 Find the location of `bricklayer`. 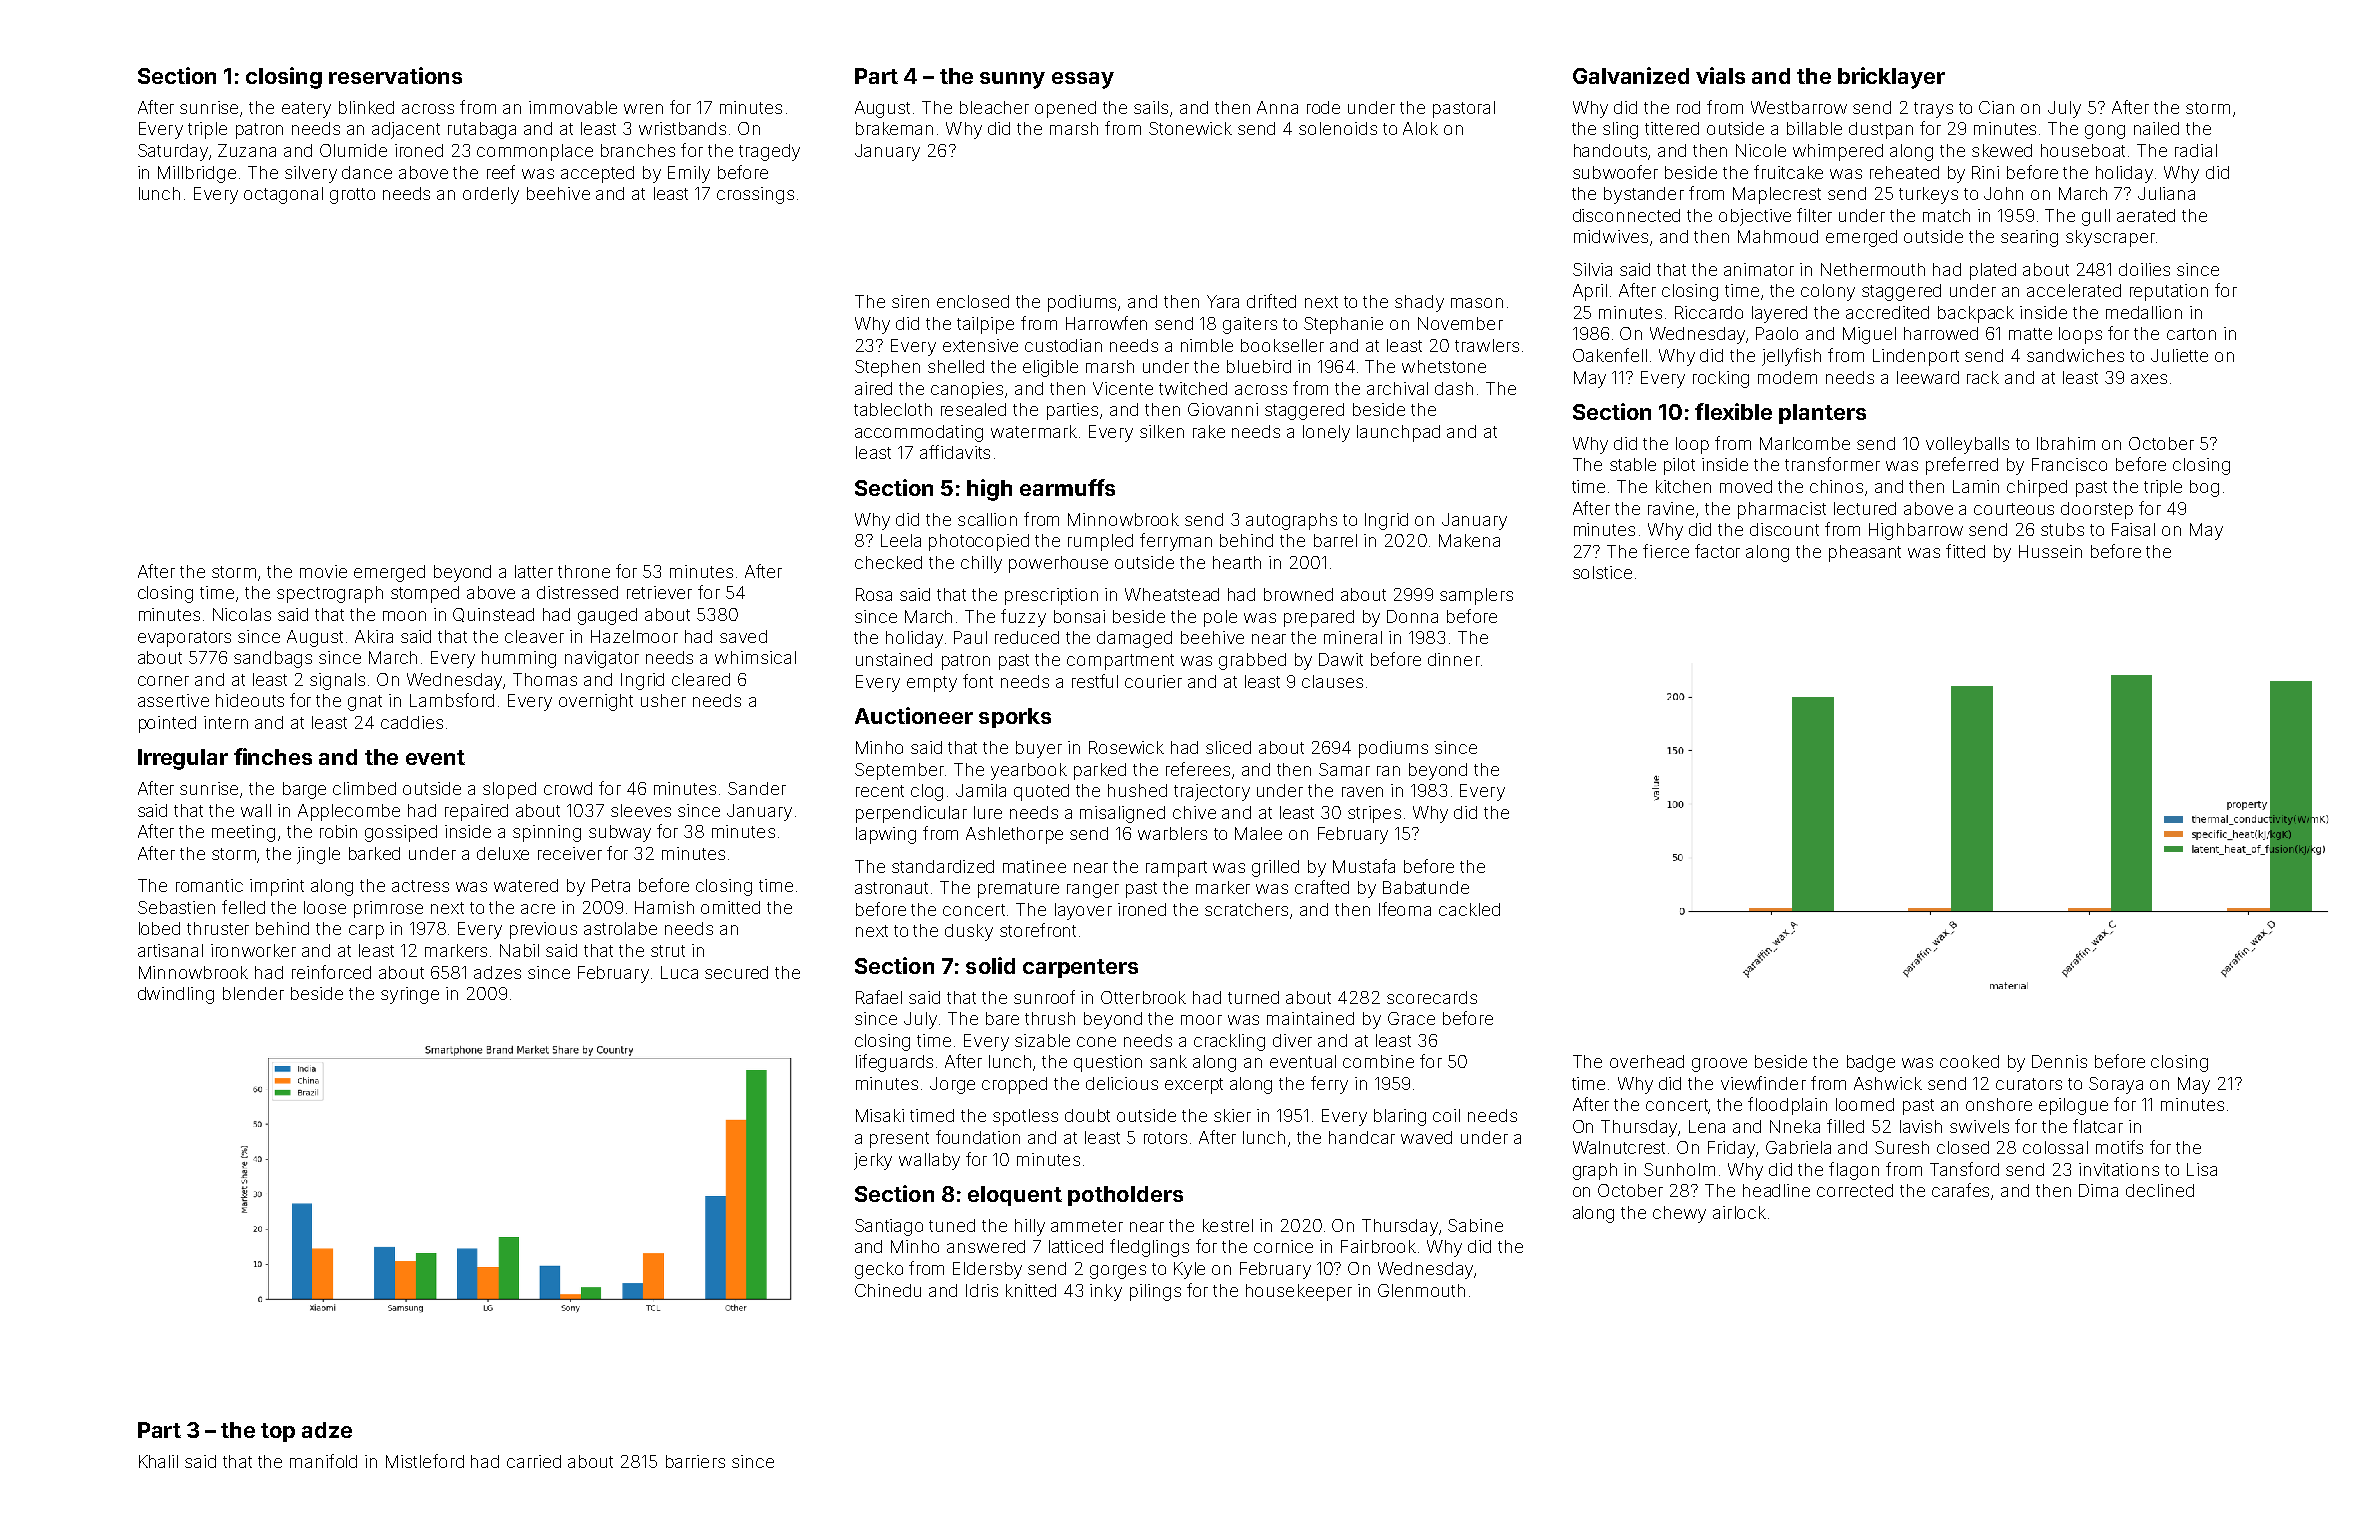

bricklayer is located at coordinates (1891, 78).
